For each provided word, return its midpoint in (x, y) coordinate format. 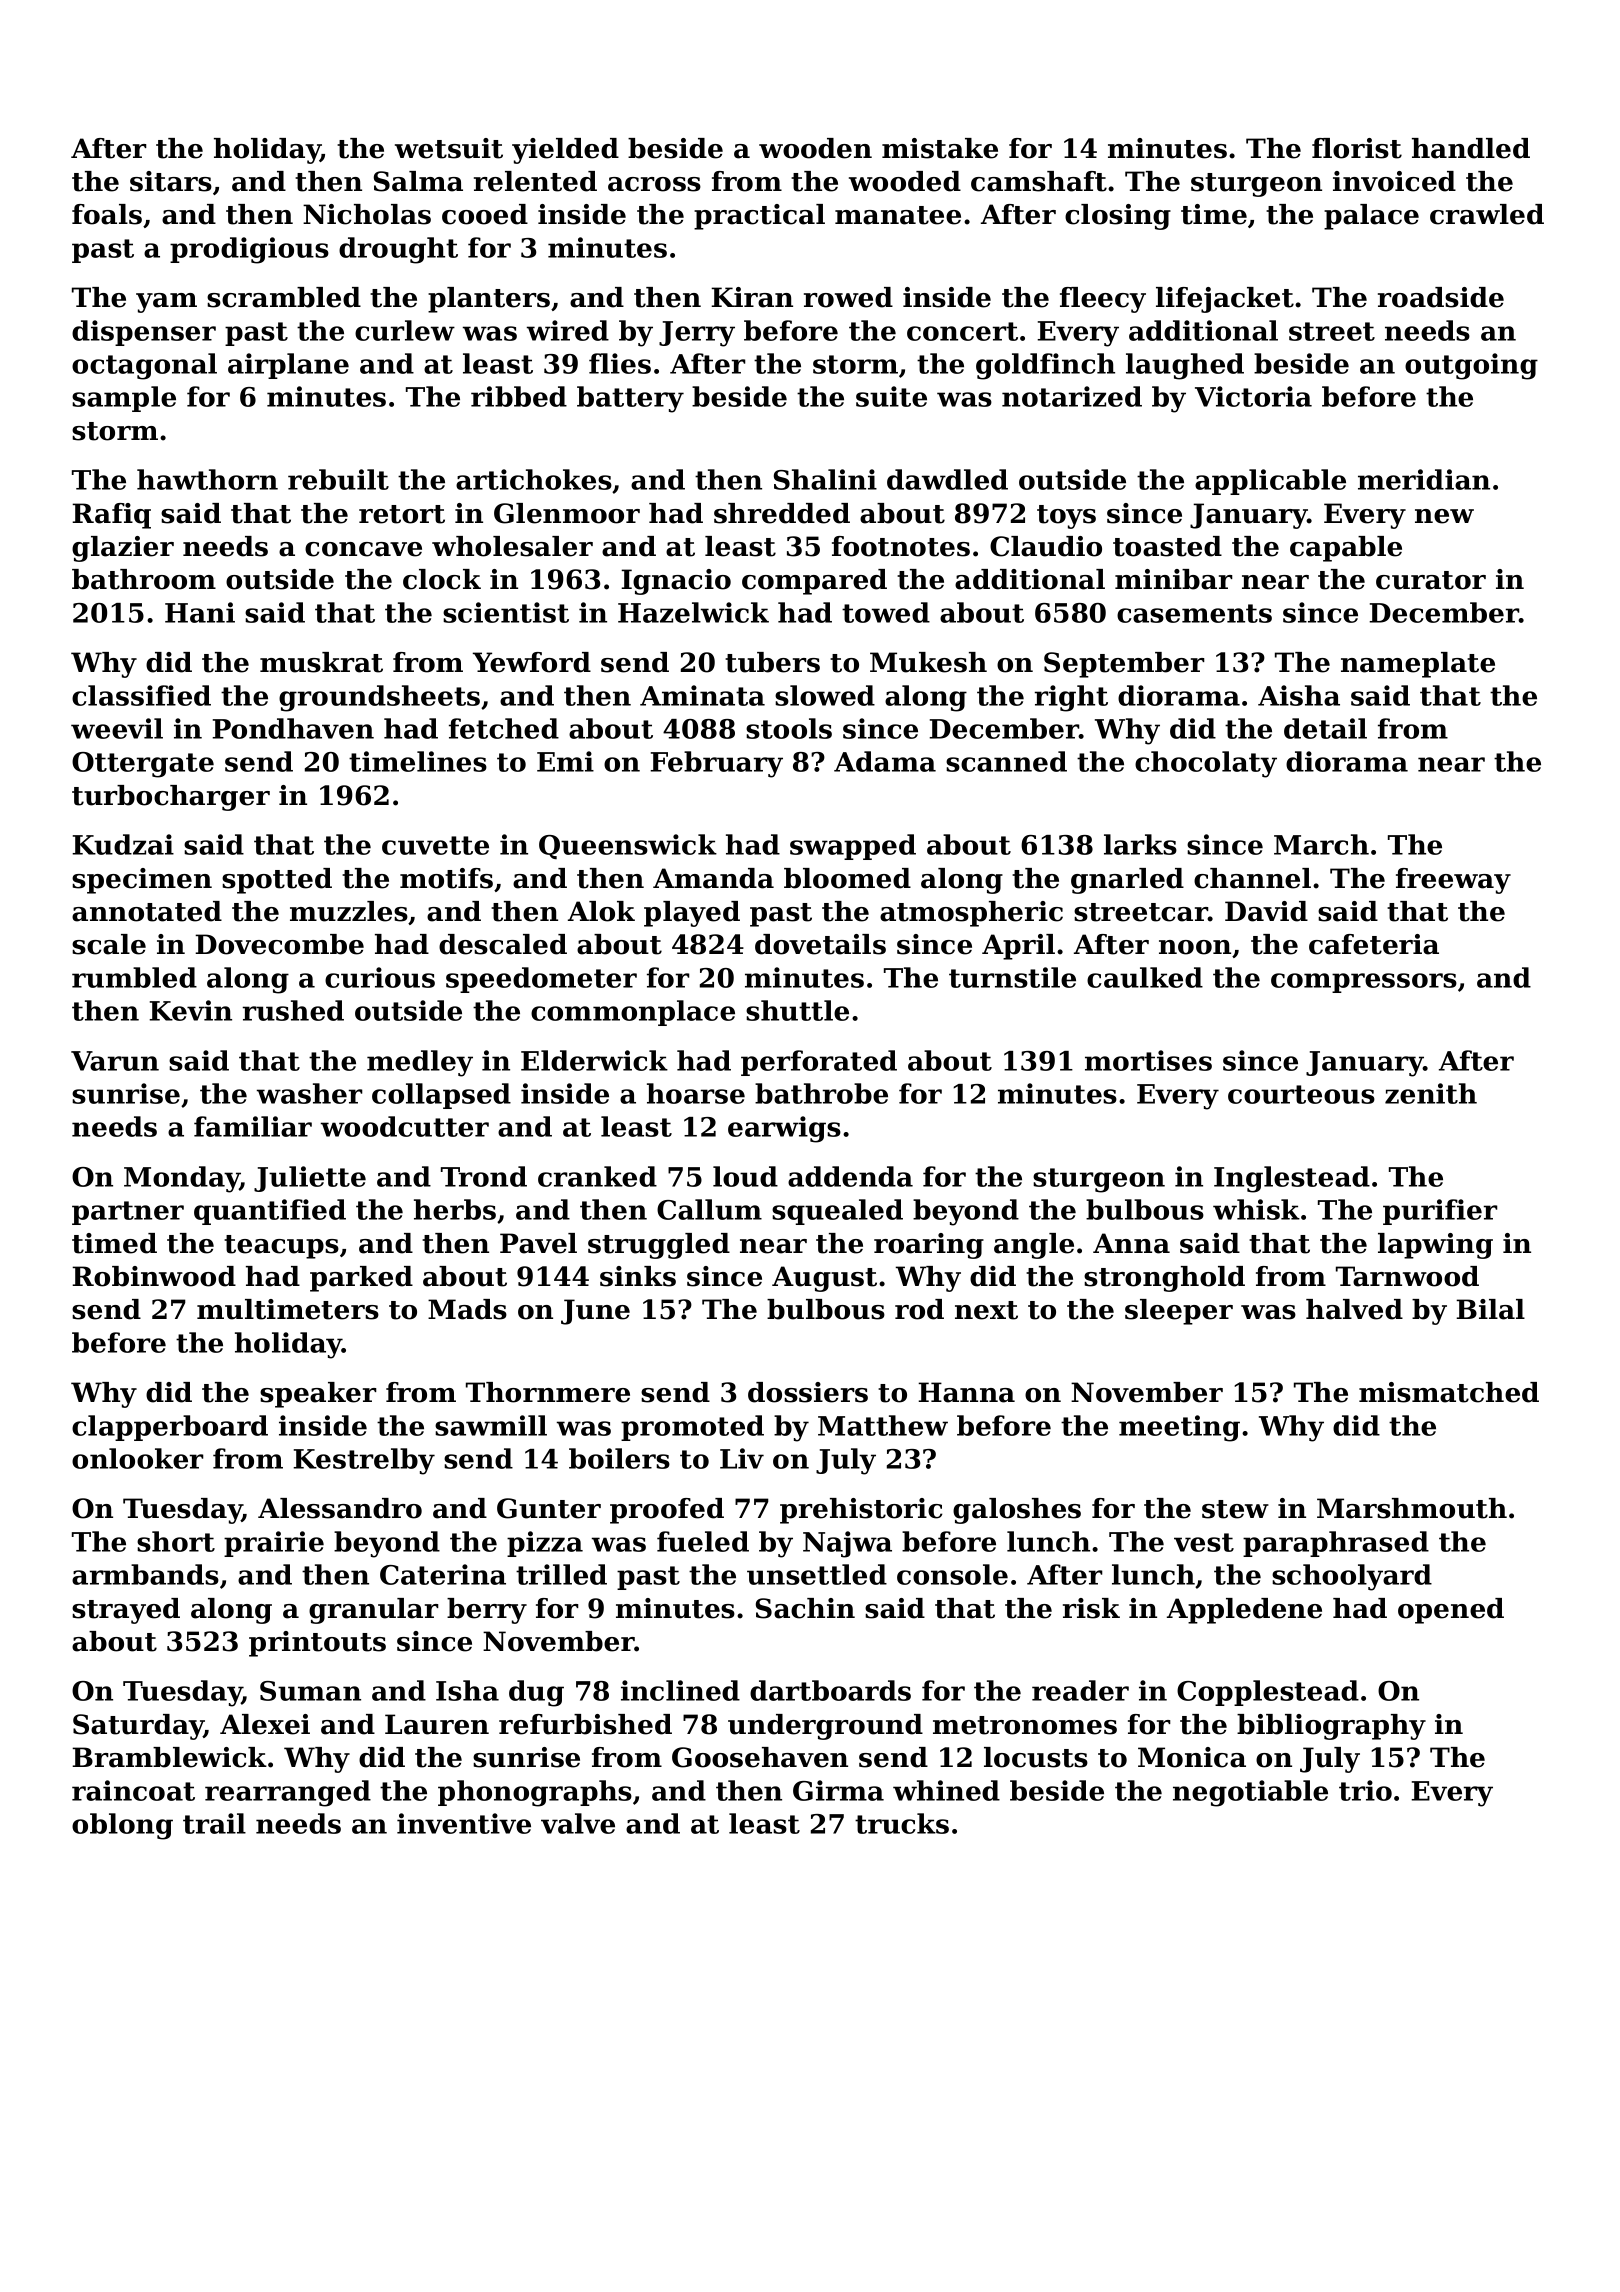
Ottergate (143, 765)
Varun (115, 1061)
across (654, 184)
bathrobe (821, 1093)
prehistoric (861, 1511)
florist (1357, 148)
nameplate (1418, 665)
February (716, 764)
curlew (405, 330)
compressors (1364, 983)
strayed (126, 1611)
